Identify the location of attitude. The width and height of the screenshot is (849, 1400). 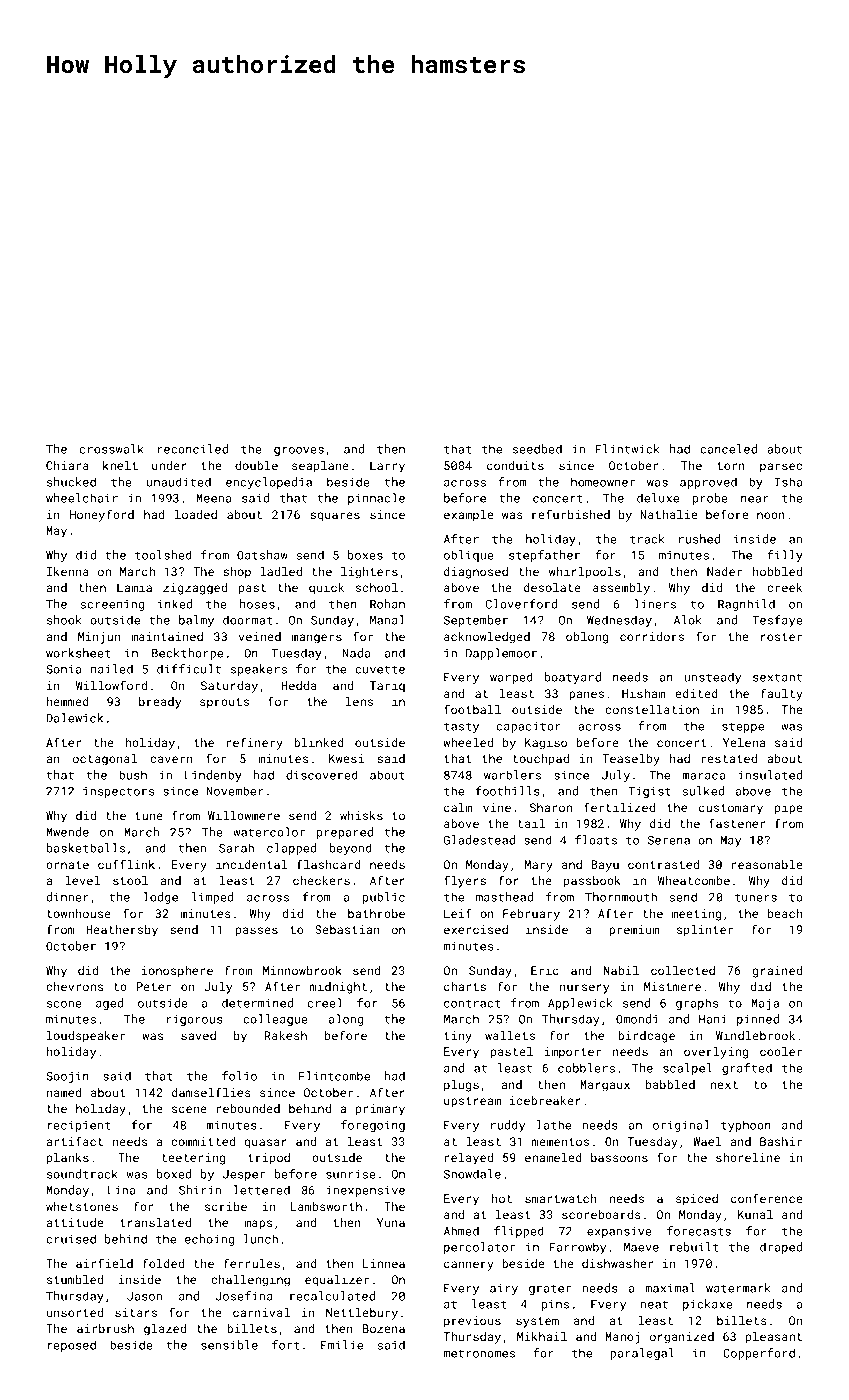
(75, 1222).
